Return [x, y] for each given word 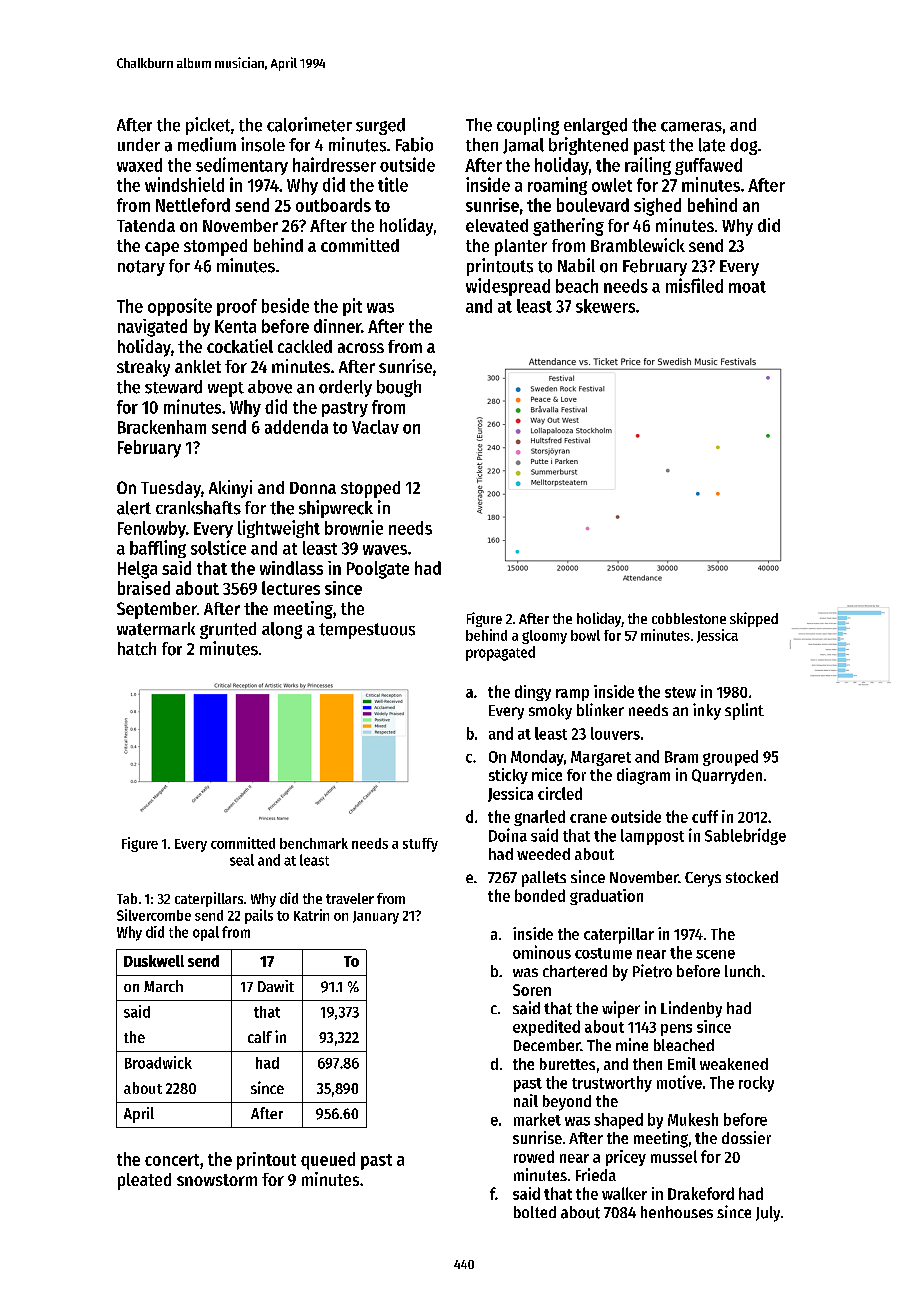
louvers [615, 733]
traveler [350, 898]
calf [260, 1037]
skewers [605, 306]
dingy [533, 693]
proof [237, 307]
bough [399, 388]
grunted [228, 630]
